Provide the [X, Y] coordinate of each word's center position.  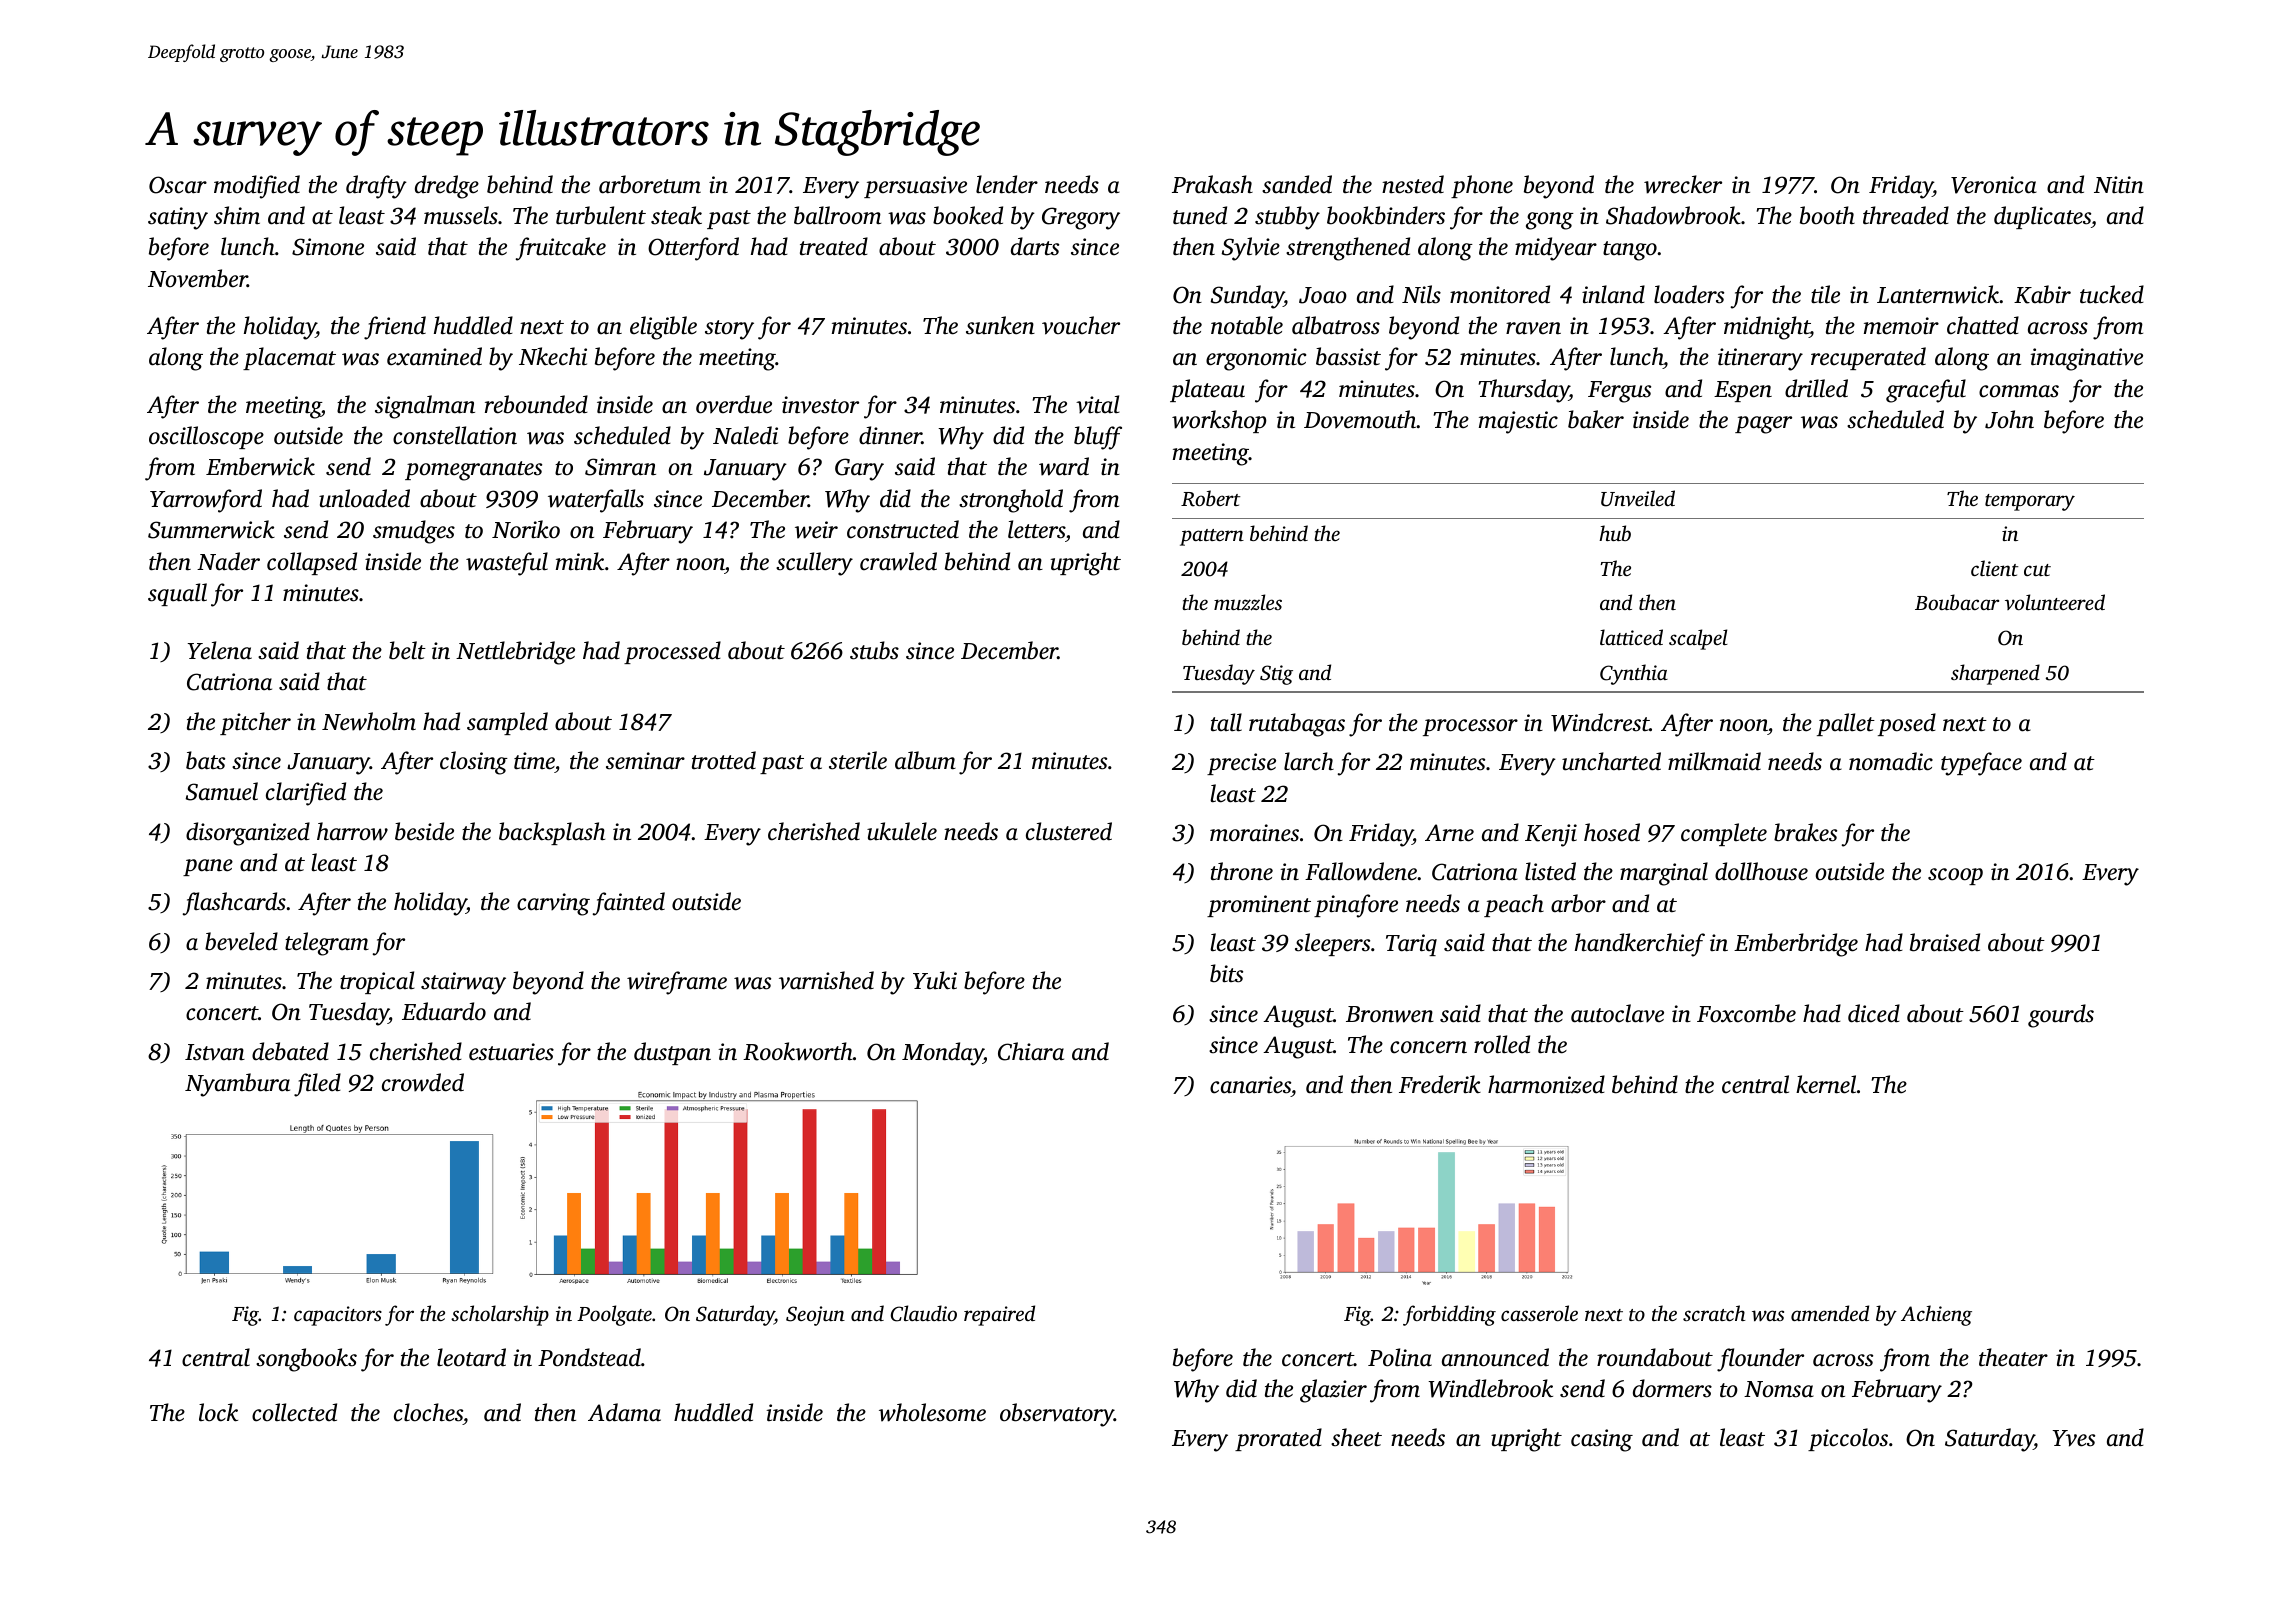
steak [676, 215]
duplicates [2042, 217]
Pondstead [589, 1357]
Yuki [935, 980]
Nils [1421, 294]
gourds [2061, 1016]
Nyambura [237, 1085]
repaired [999, 1315]
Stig [1276, 675]
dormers [1672, 1388]
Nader [228, 561]
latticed [1631, 637]
